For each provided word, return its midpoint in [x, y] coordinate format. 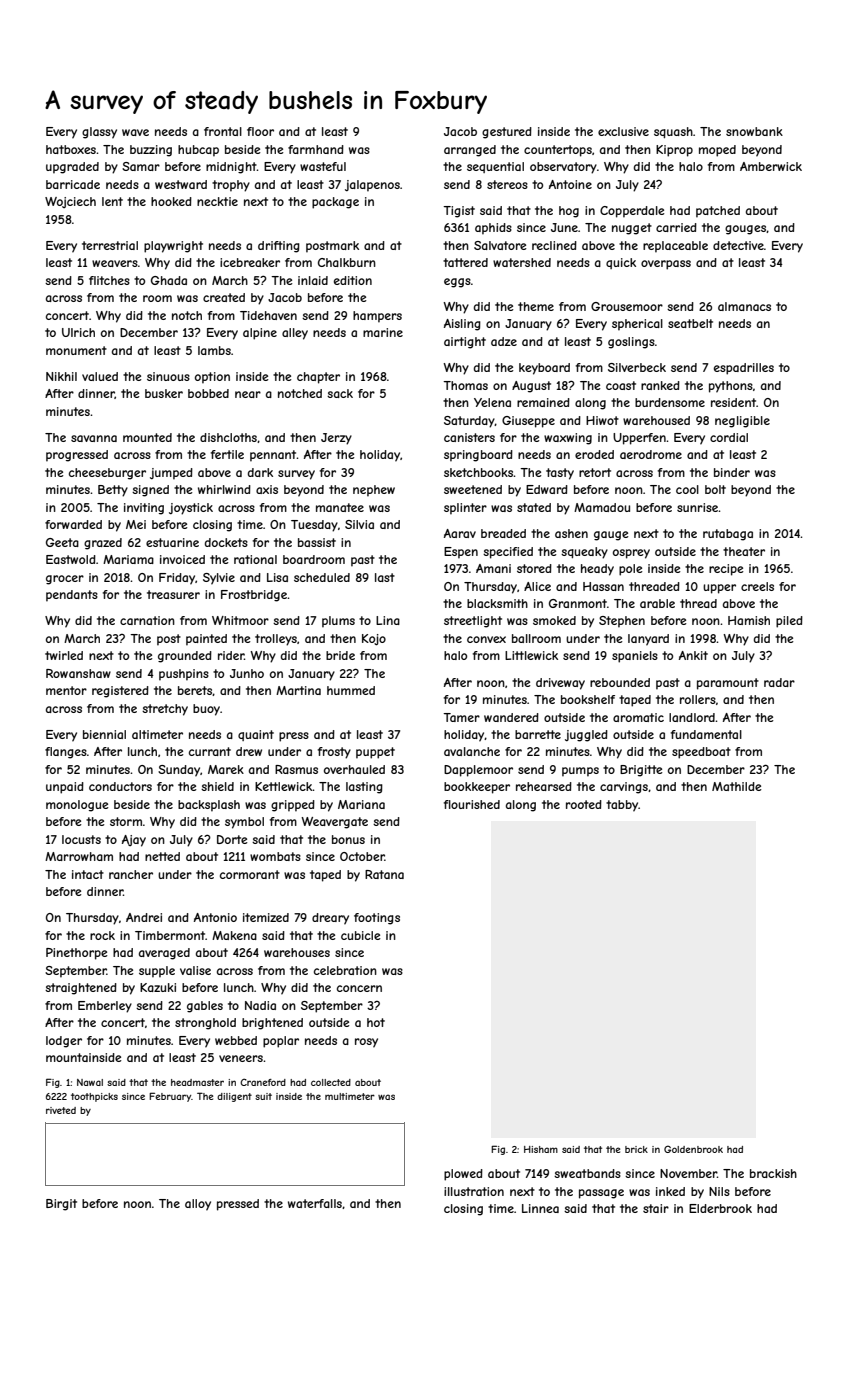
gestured [507, 133]
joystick [191, 509]
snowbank [754, 131]
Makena [234, 935]
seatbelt [690, 323]
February [170, 1097]
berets [195, 691]
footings [377, 919]
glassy [99, 133]
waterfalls [315, 1203]
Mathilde [737, 786]
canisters [469, 437]
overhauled [354, 769]
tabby [622, 806]
